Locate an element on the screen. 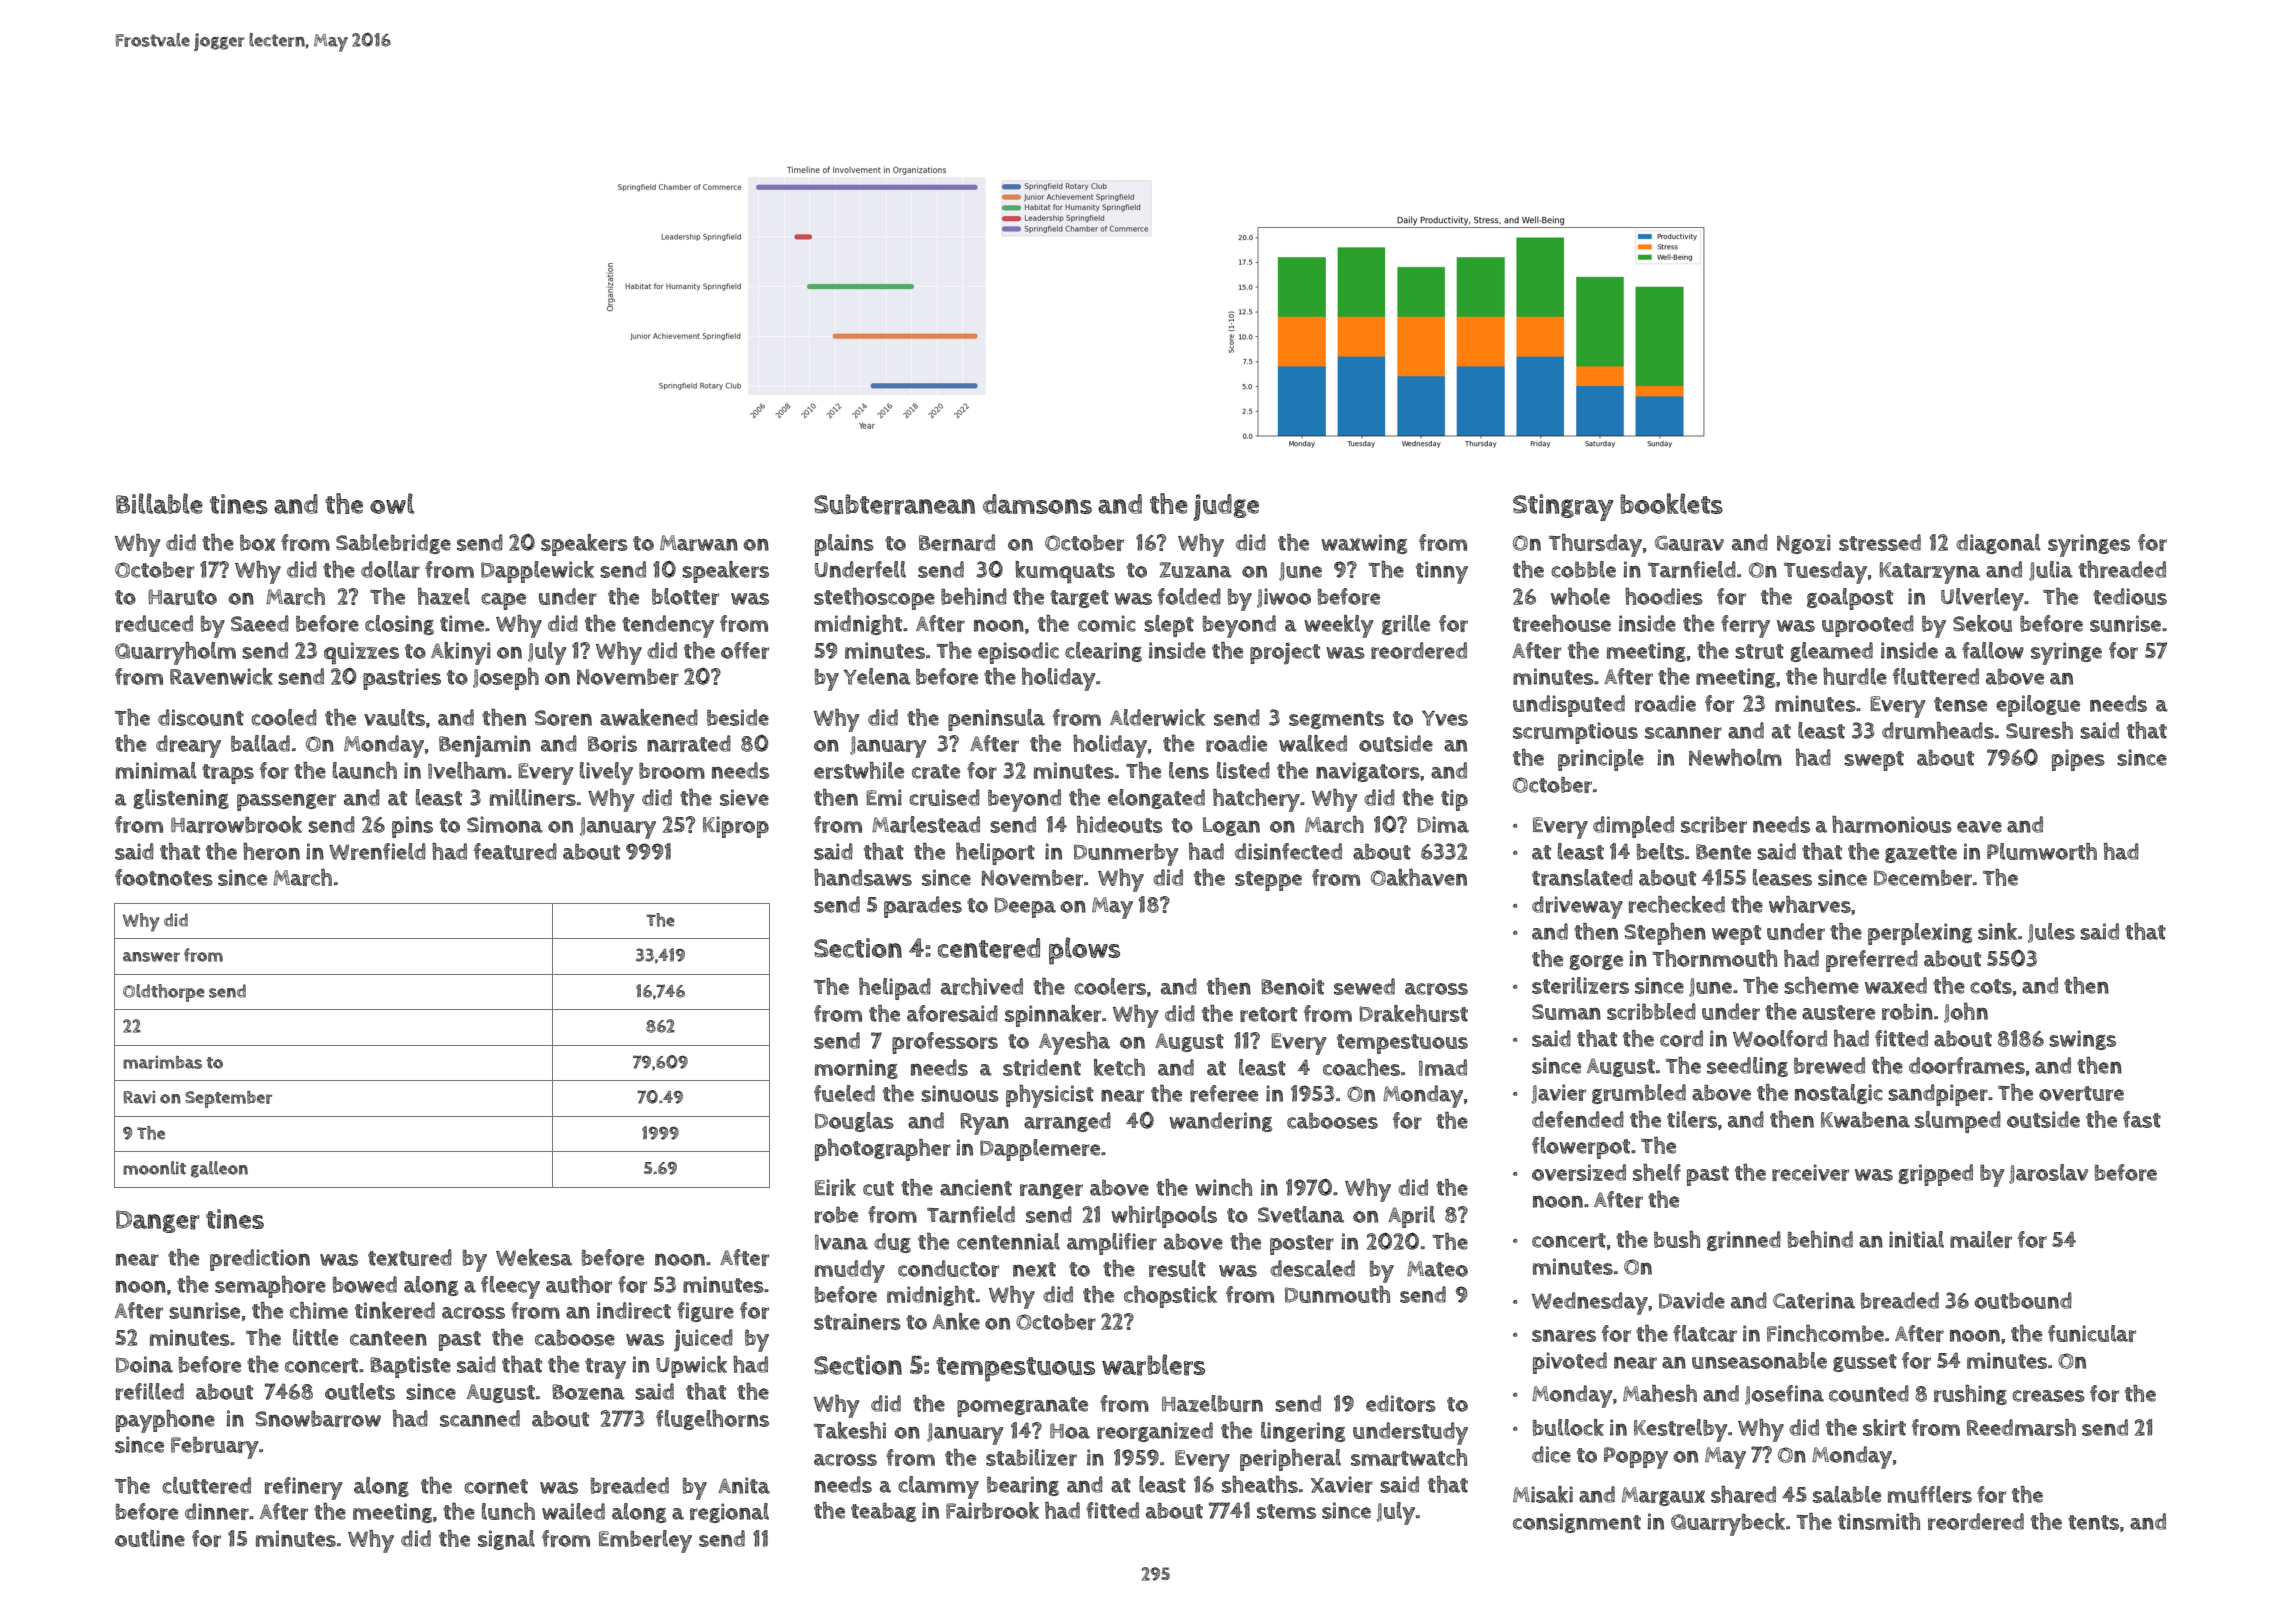 This screenshot has height=1614, width=2282. sink is located at coordinates (1997, 931).
